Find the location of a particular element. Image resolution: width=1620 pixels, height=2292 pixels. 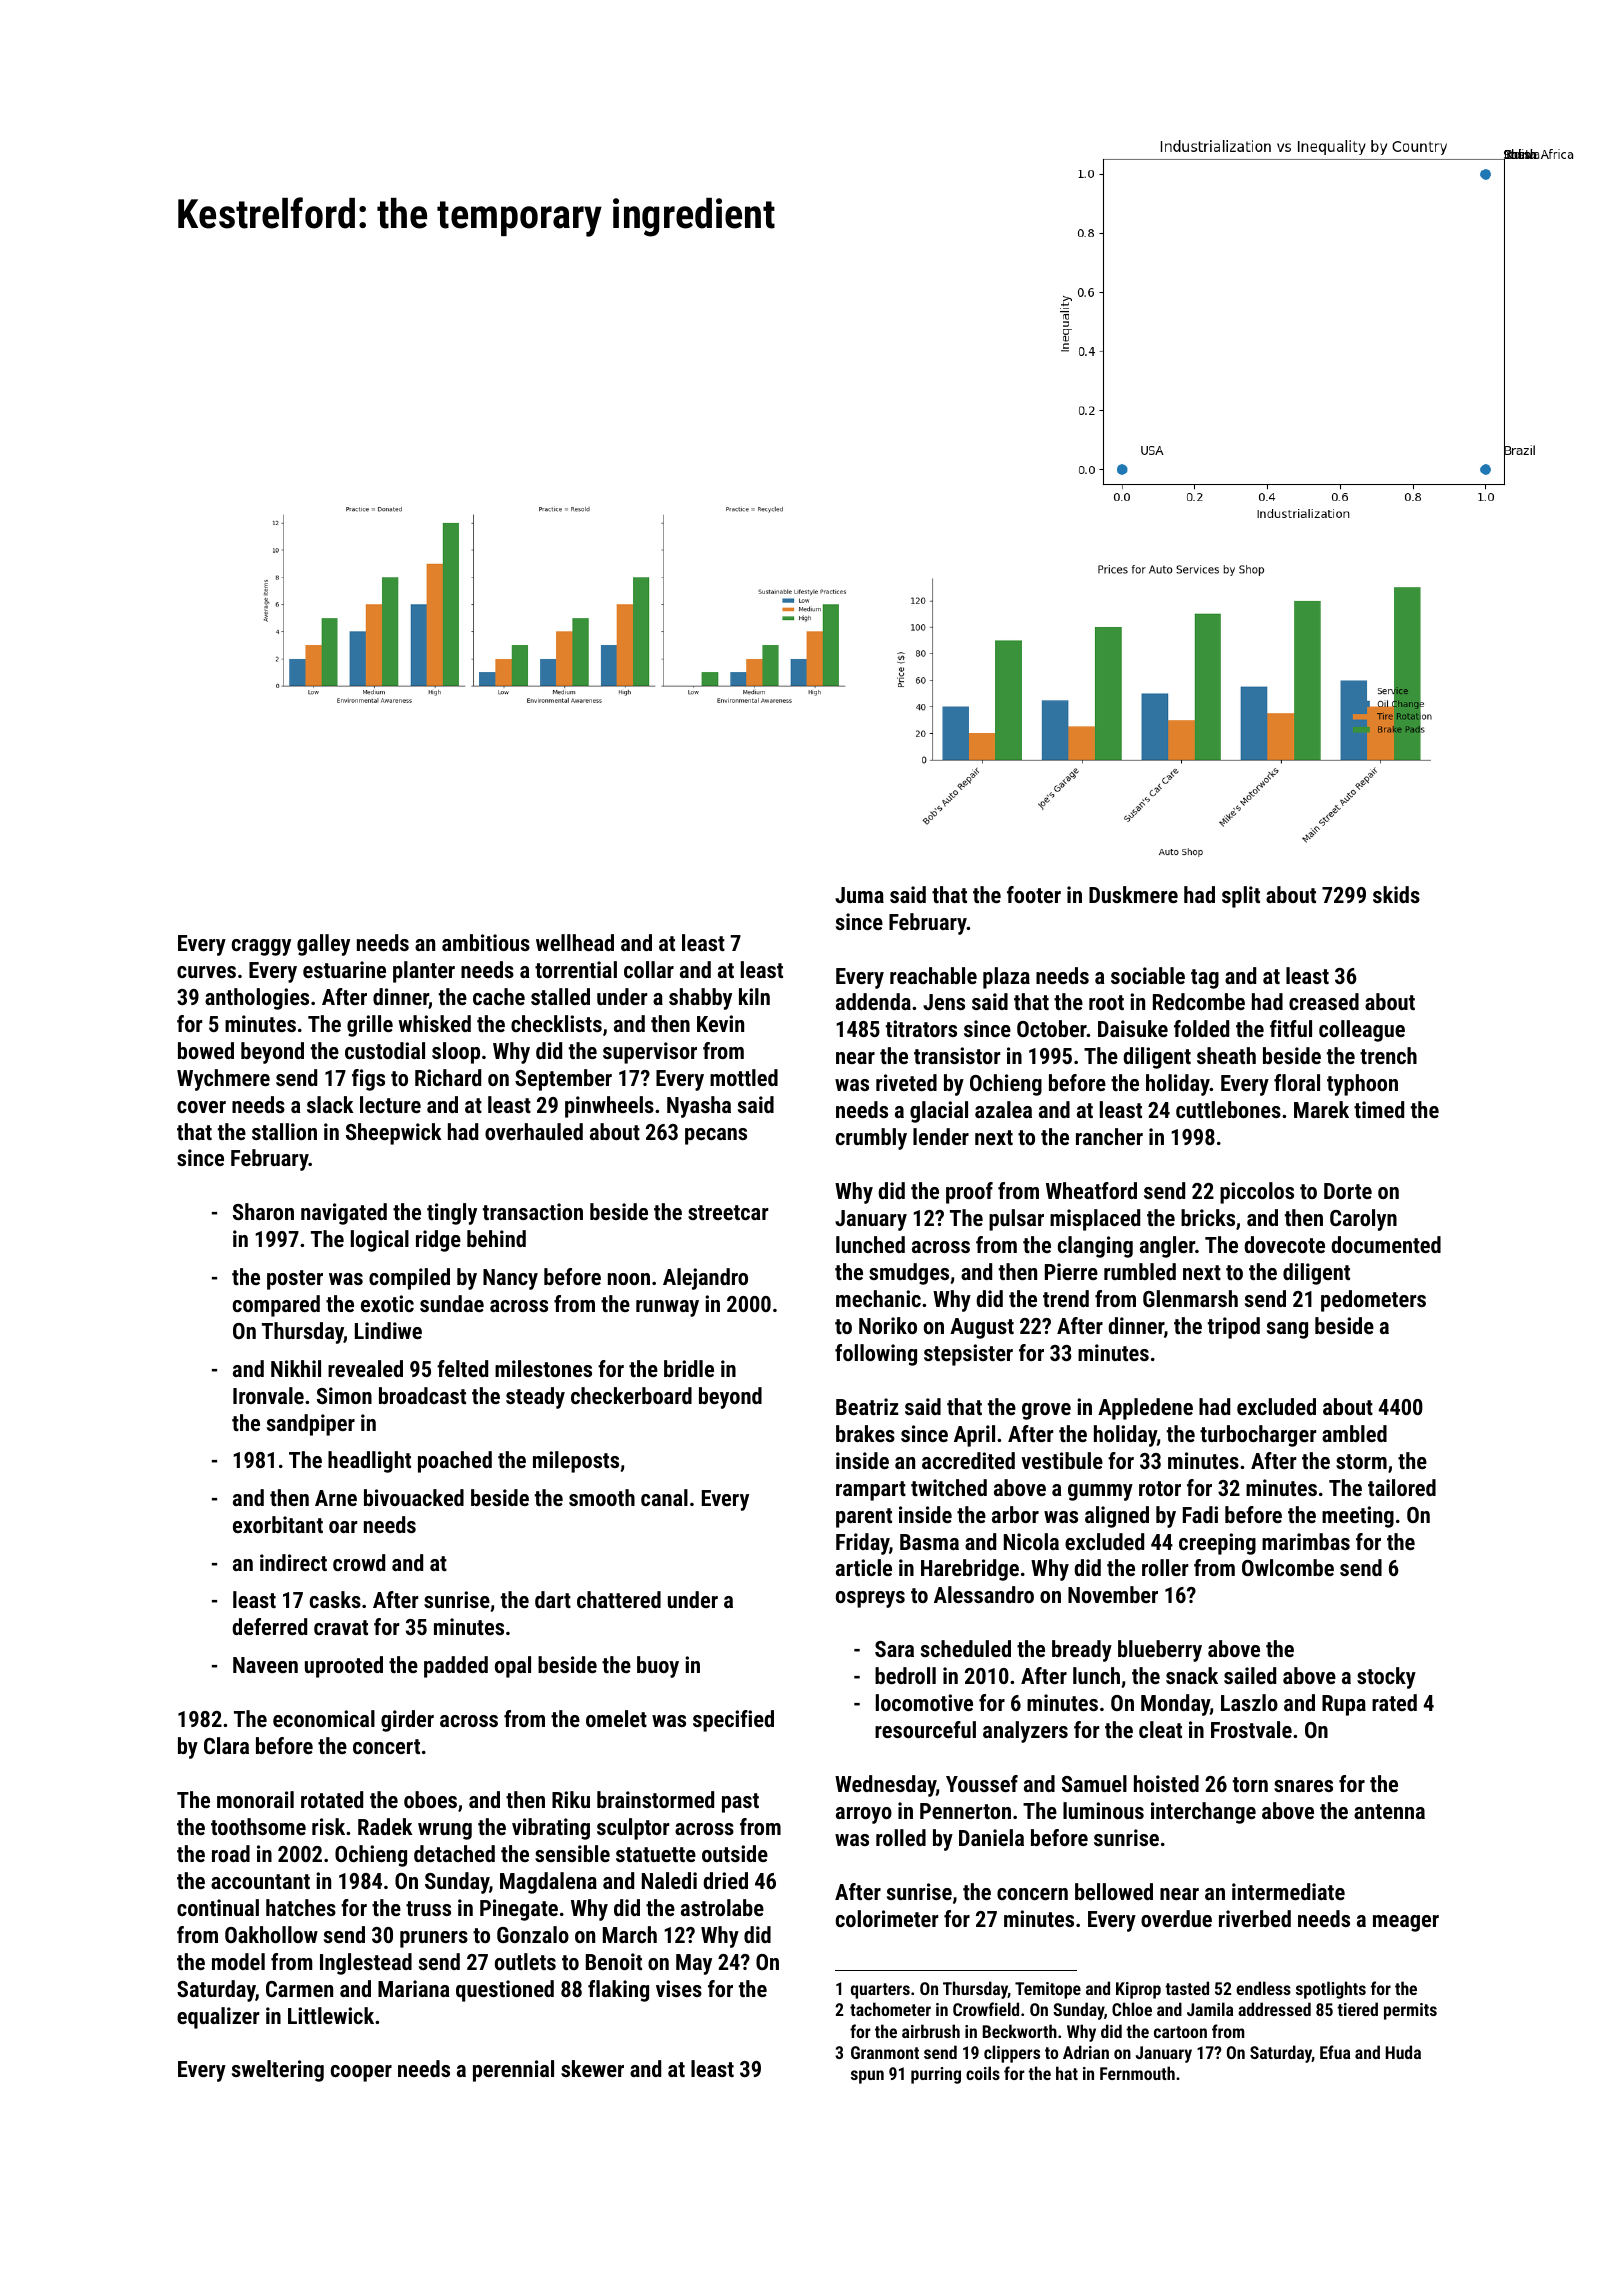

crowd is located at coordinates (359, 1562).
